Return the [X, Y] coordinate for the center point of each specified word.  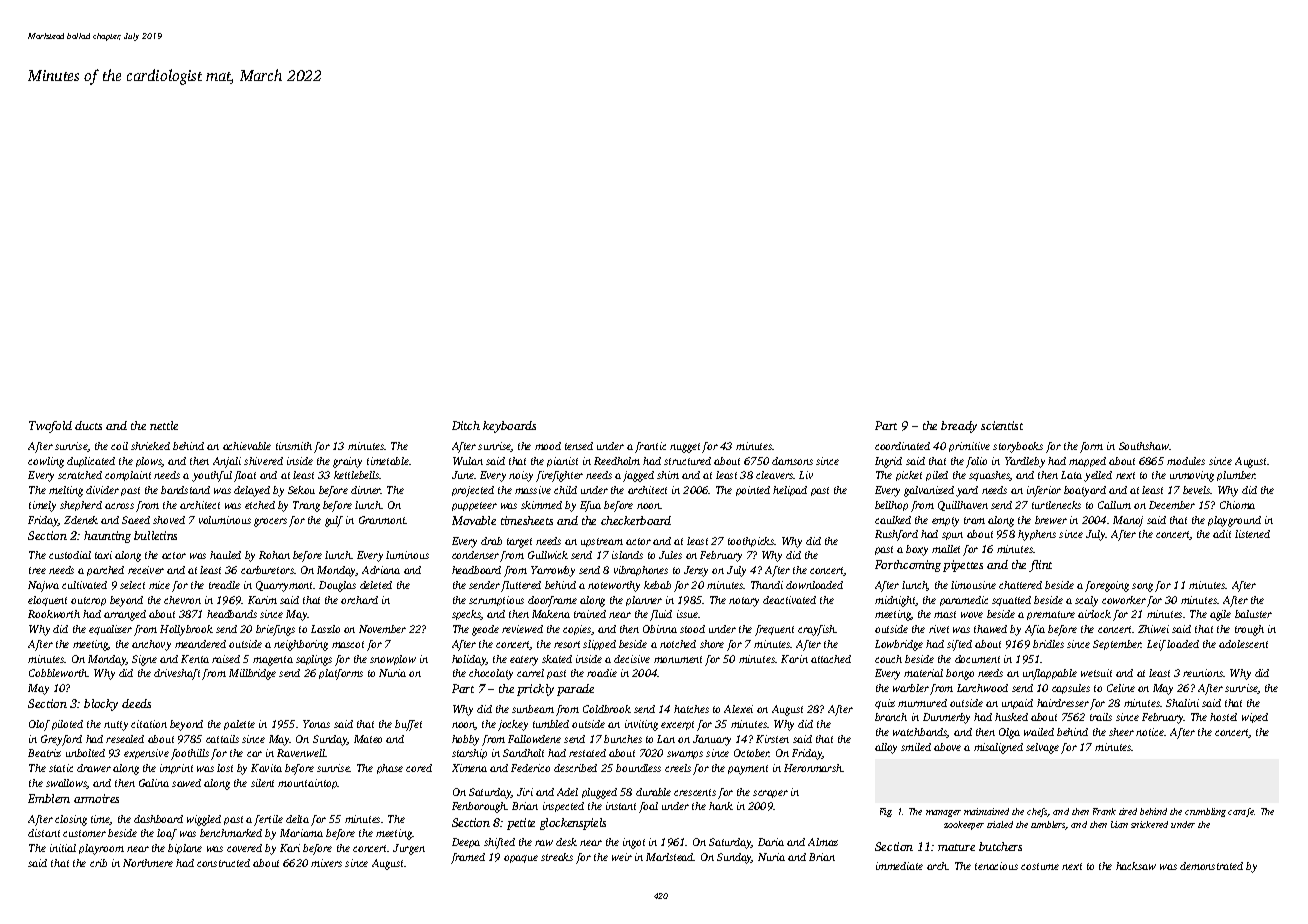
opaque [521, 859]
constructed [223, 863]
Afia [1035, 630]
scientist [1002, 425]
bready [959, 427]
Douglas [337, 586]
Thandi [767, 585]
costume [1040, 866]
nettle [164, 425]
